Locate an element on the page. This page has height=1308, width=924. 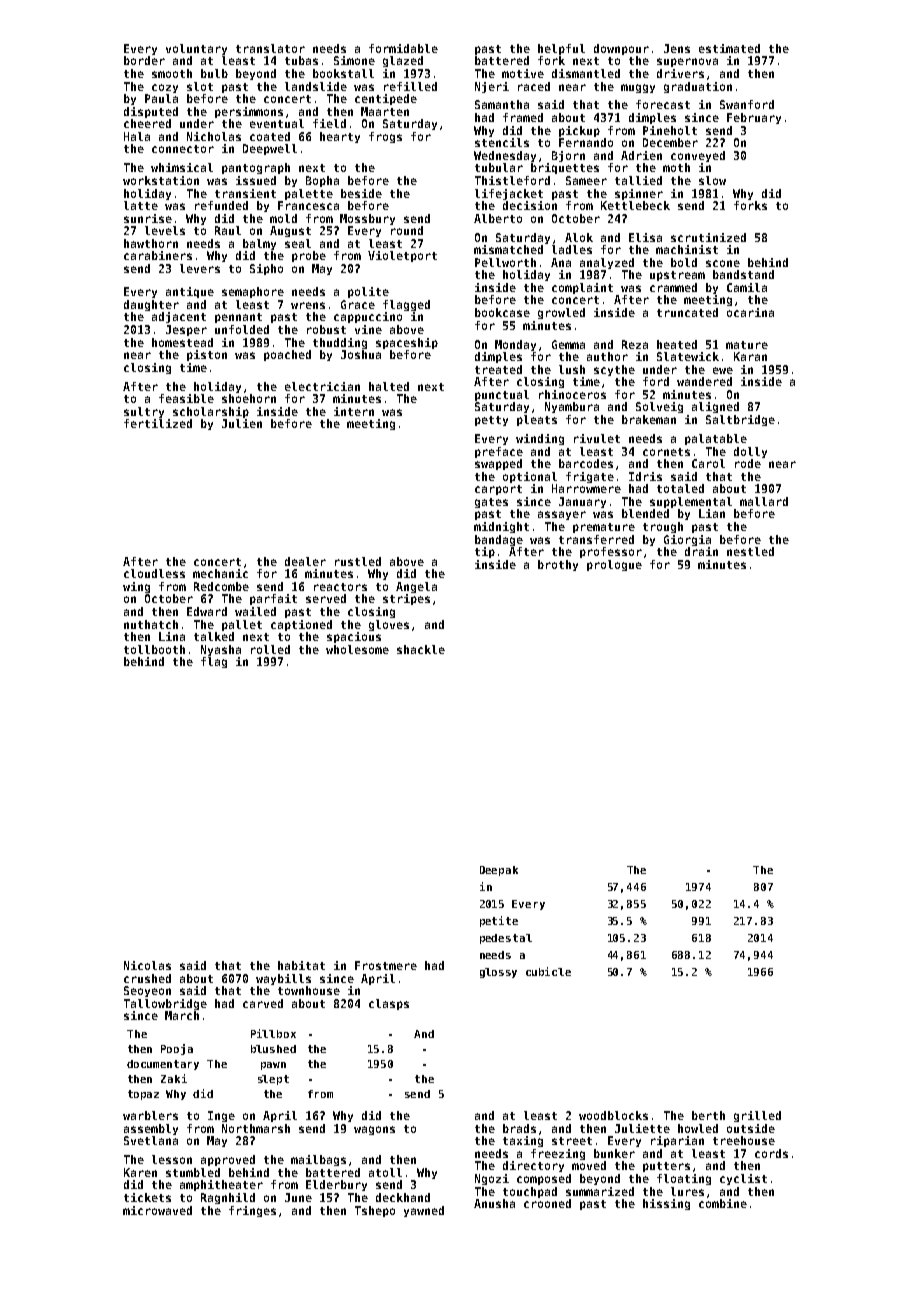
persimmons is located at coordinates (249, 112).
